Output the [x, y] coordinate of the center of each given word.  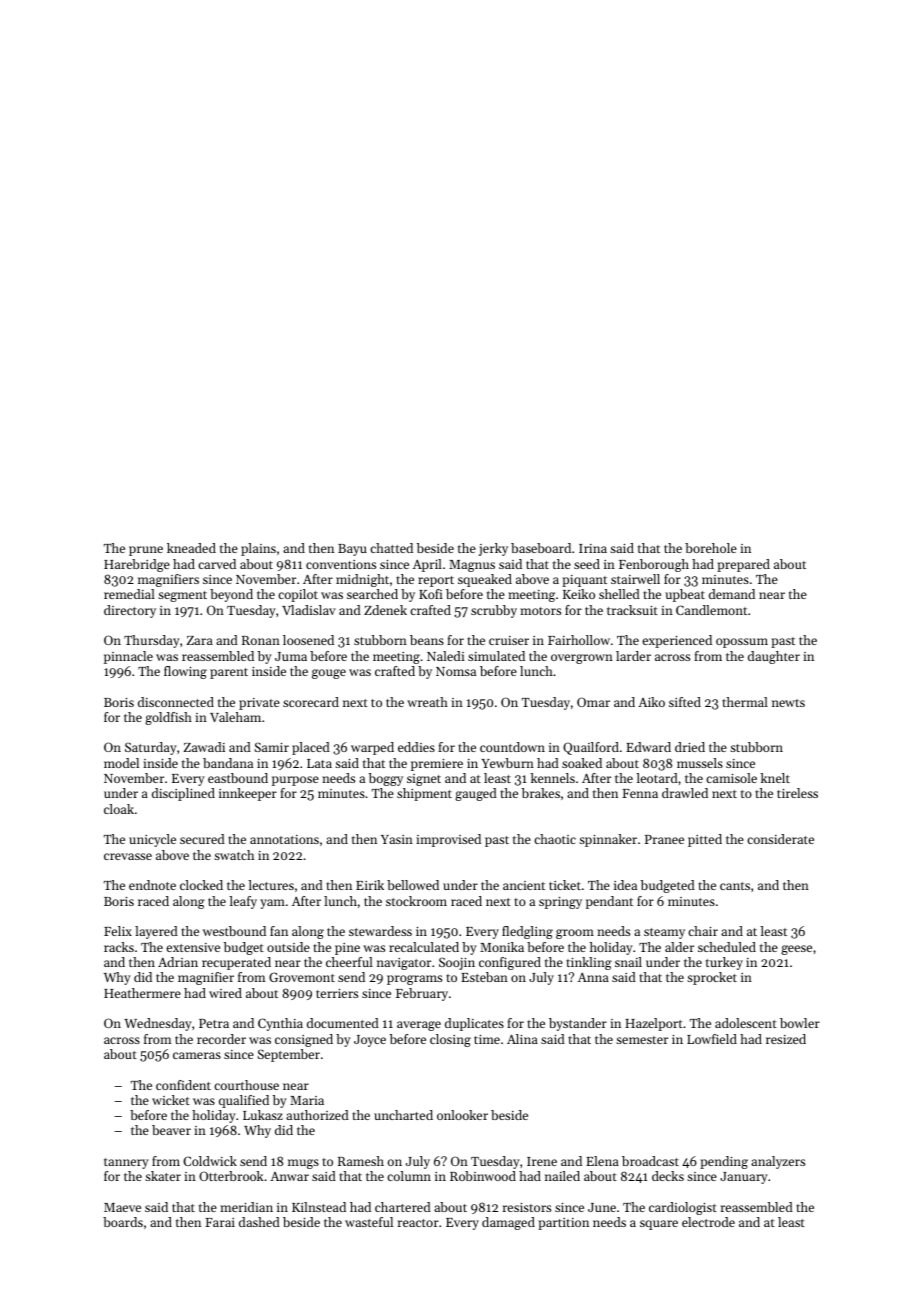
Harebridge [137, 565]
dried [690, 747]
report [436, 581]
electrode [708, 1222]
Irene [542, 1161]
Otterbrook [231, 1176]
